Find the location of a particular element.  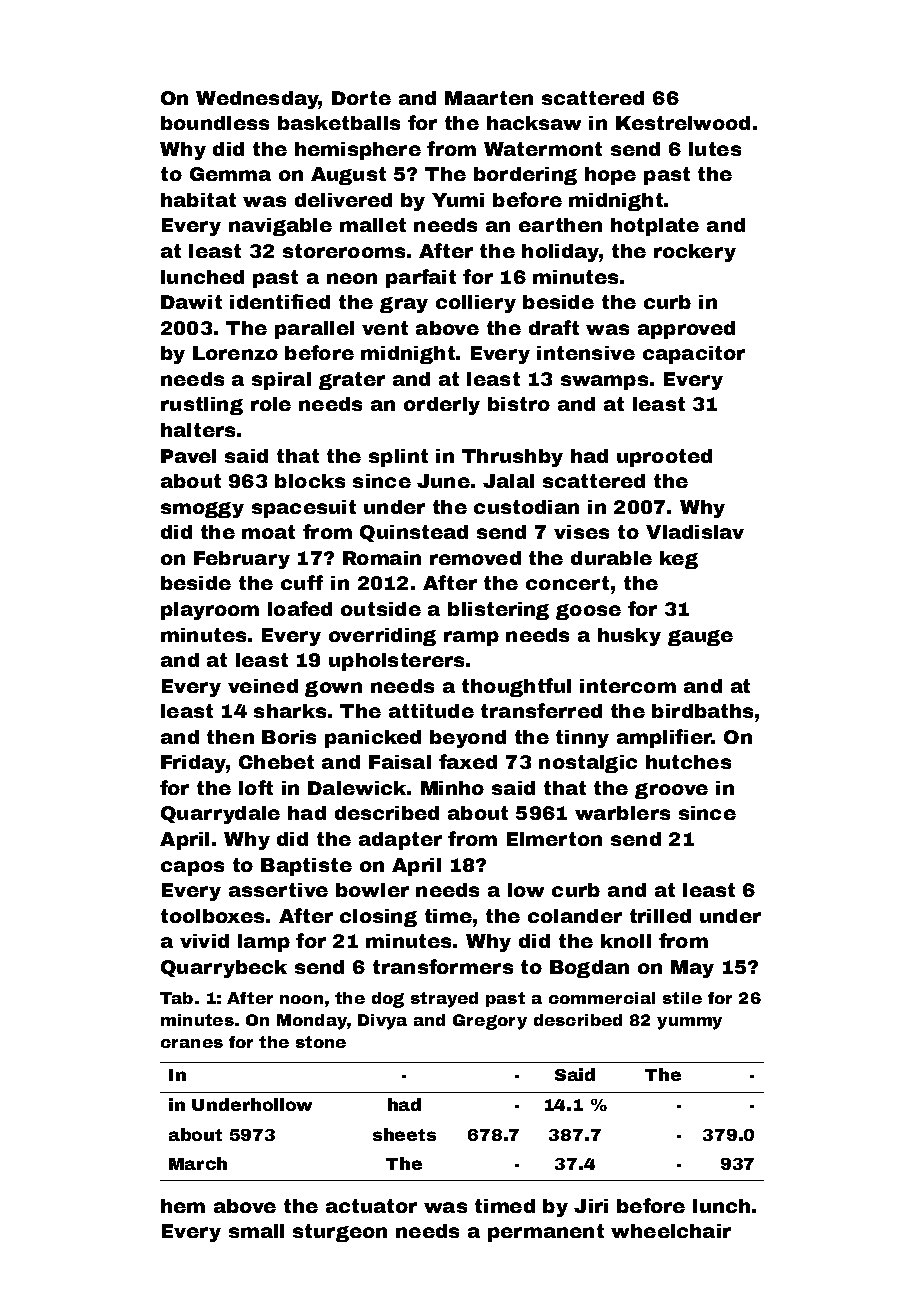

Kestrelwood is located at coordinates (683, 123).
